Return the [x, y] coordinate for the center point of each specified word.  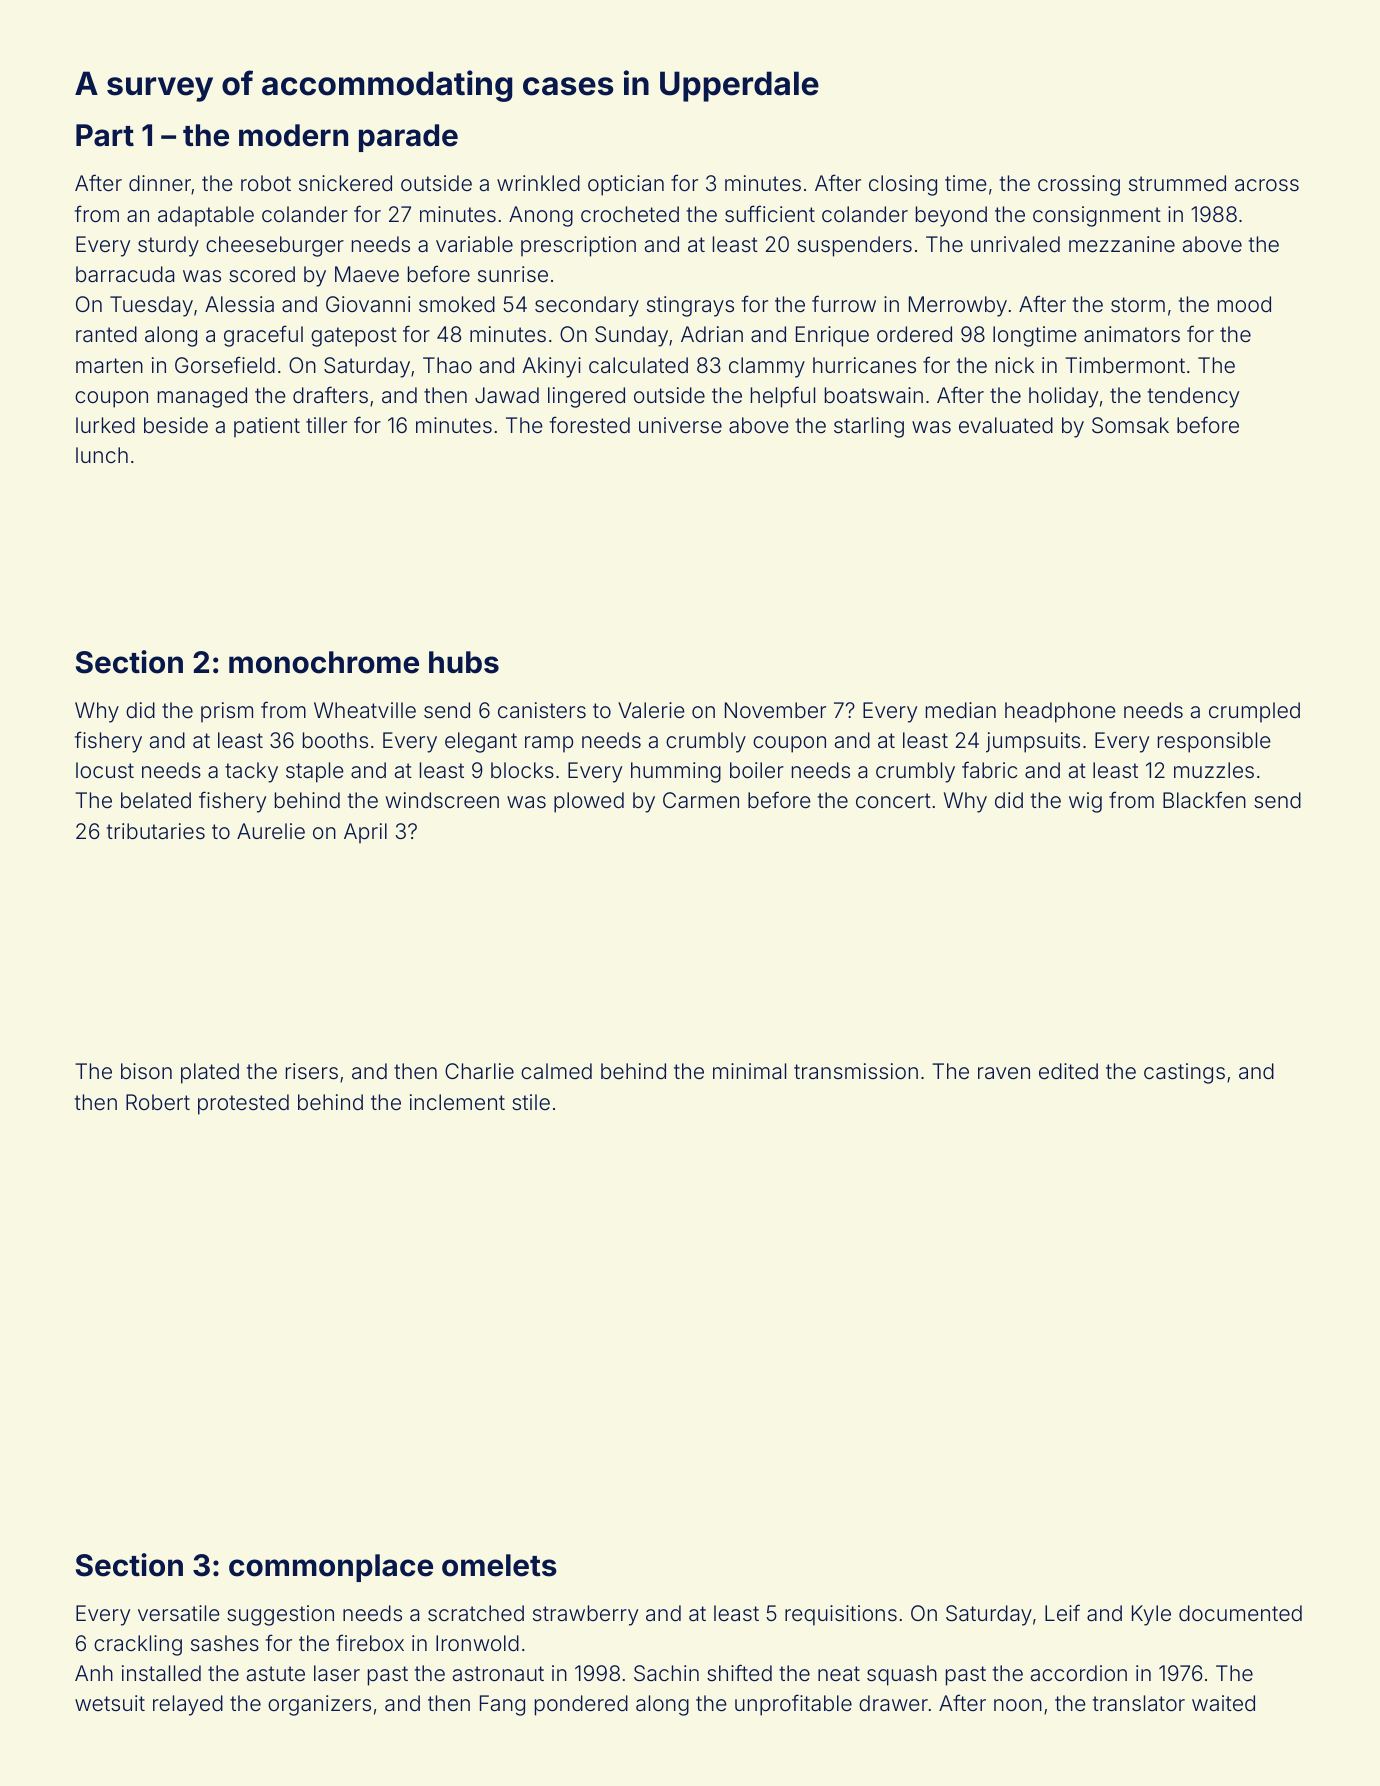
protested [243, 1104]
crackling [138, 1645]
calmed [556, 1071]
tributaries [156, 831]
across [1267, 185]
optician [626, 185]
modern [293, 135]
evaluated [1006, 425]
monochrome [324, 662]
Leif [1062, 1612]
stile [531, 1102]
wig [1085, 802]
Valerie [651, 710]
